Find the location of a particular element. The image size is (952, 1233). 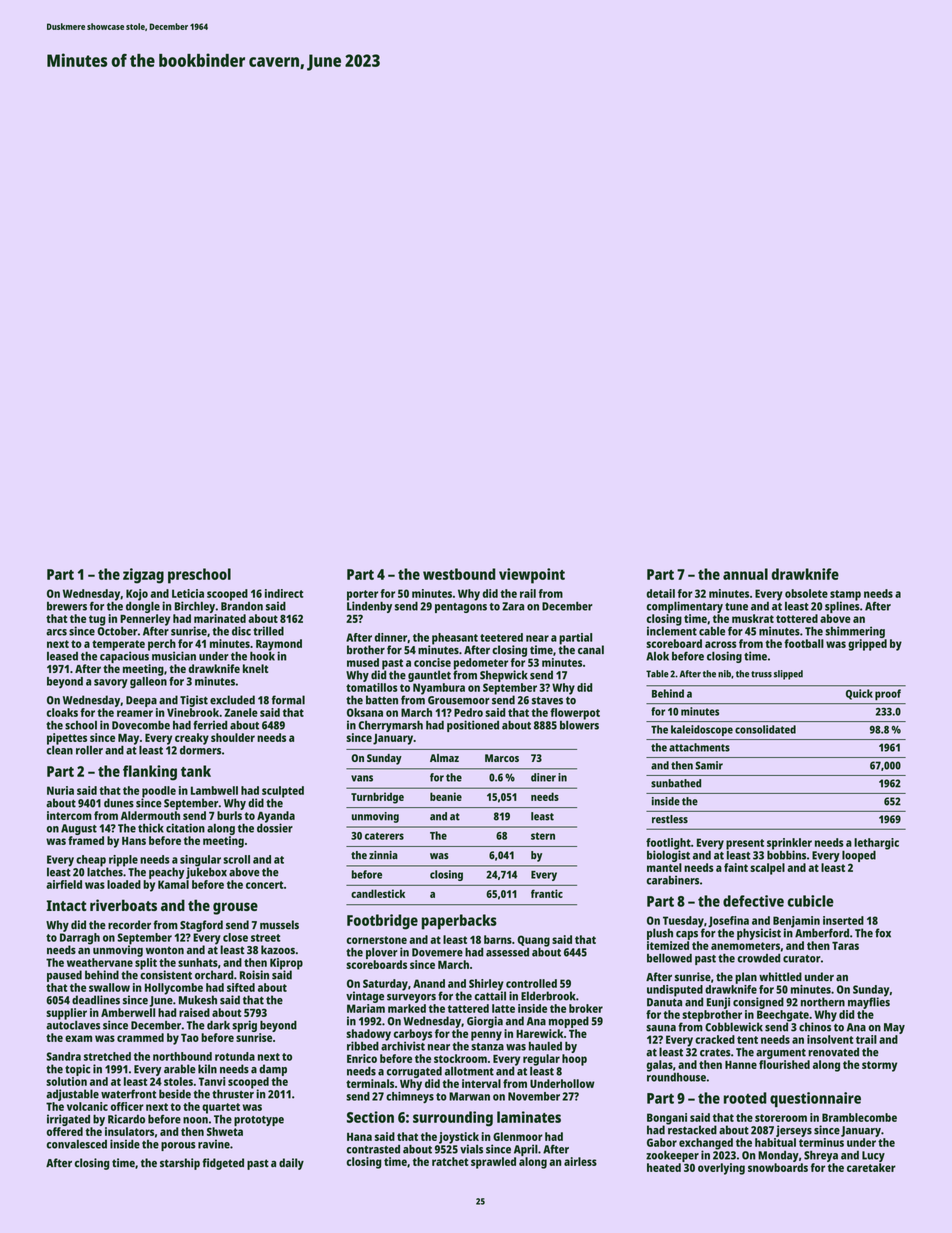

westbound is located at coordinates (459, 574).
